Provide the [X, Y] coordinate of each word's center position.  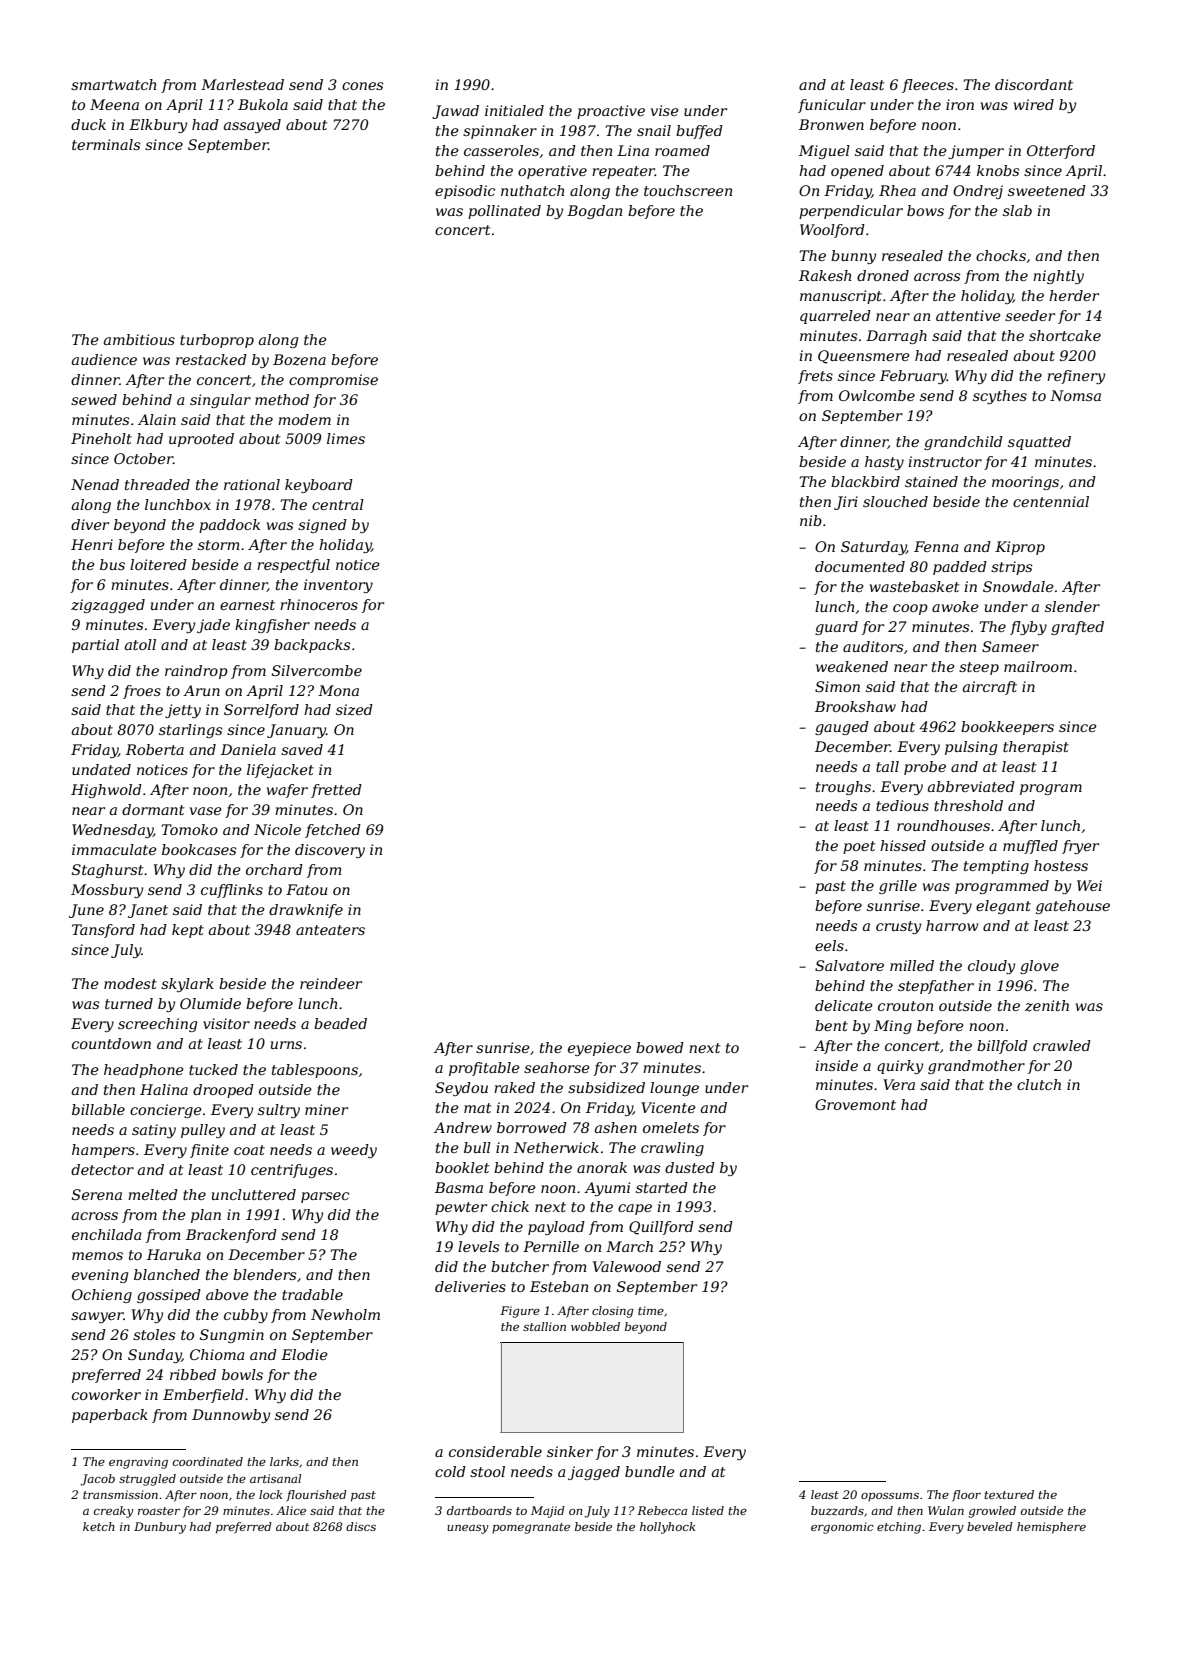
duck [88, 124]
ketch [99, 1526]
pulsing [971, 748]
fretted [336, 791]
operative [552, 172]
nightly [1058, 277]
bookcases [199, 849]
